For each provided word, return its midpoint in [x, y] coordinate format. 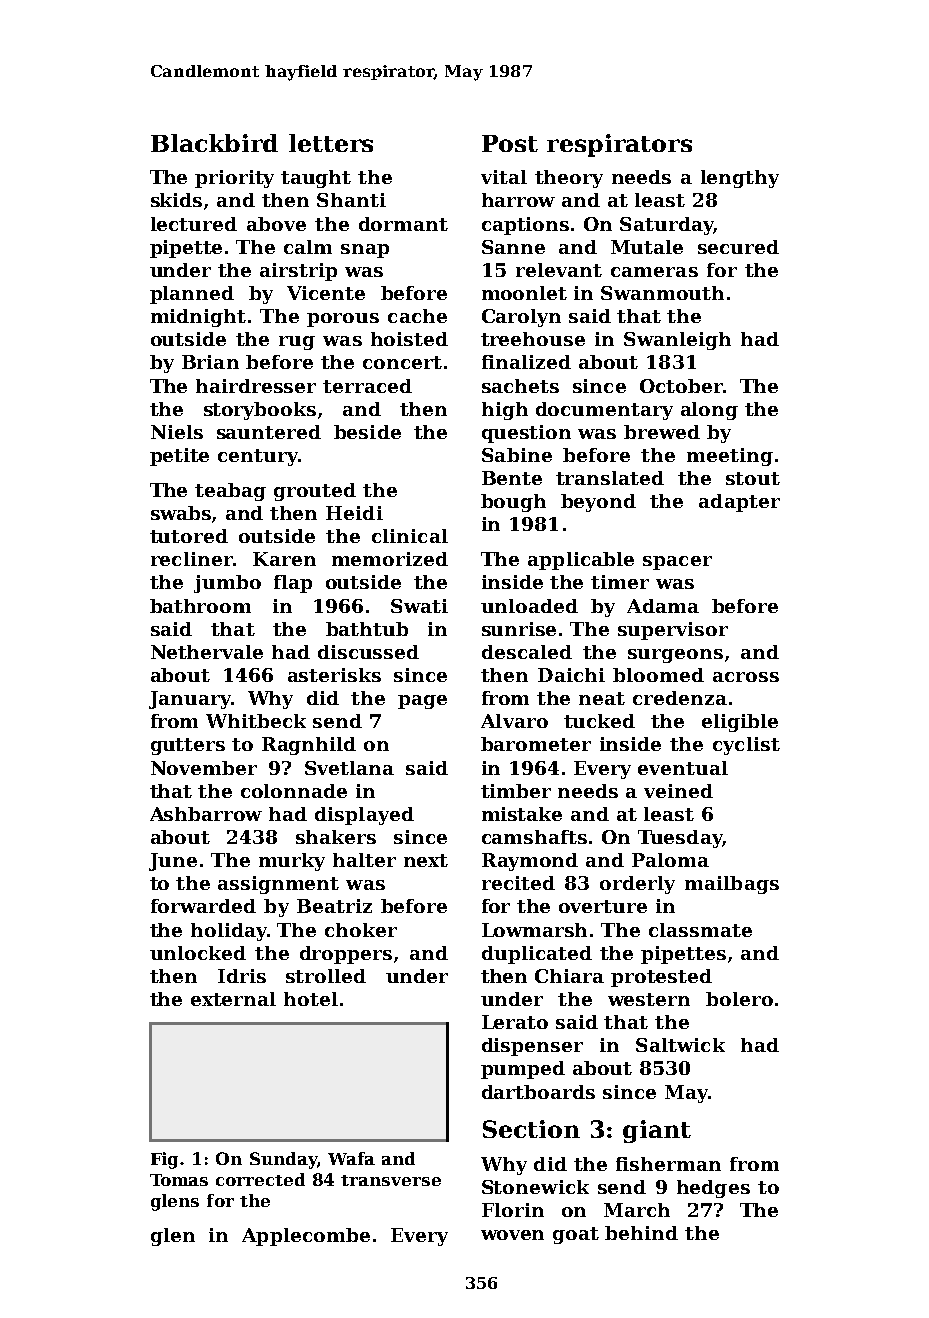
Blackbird [214, 143]
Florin [513, 1210]
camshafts [534, 837]
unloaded [529, 606]
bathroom [200, 606]
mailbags [732, 885]
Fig [164, 1160]
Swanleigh [677, 341]
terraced [367, 386]
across [746, 677]
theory [569, 179]
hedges [713, 1189]
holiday [229, 932]
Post [510, 143]
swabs [181, 513]
